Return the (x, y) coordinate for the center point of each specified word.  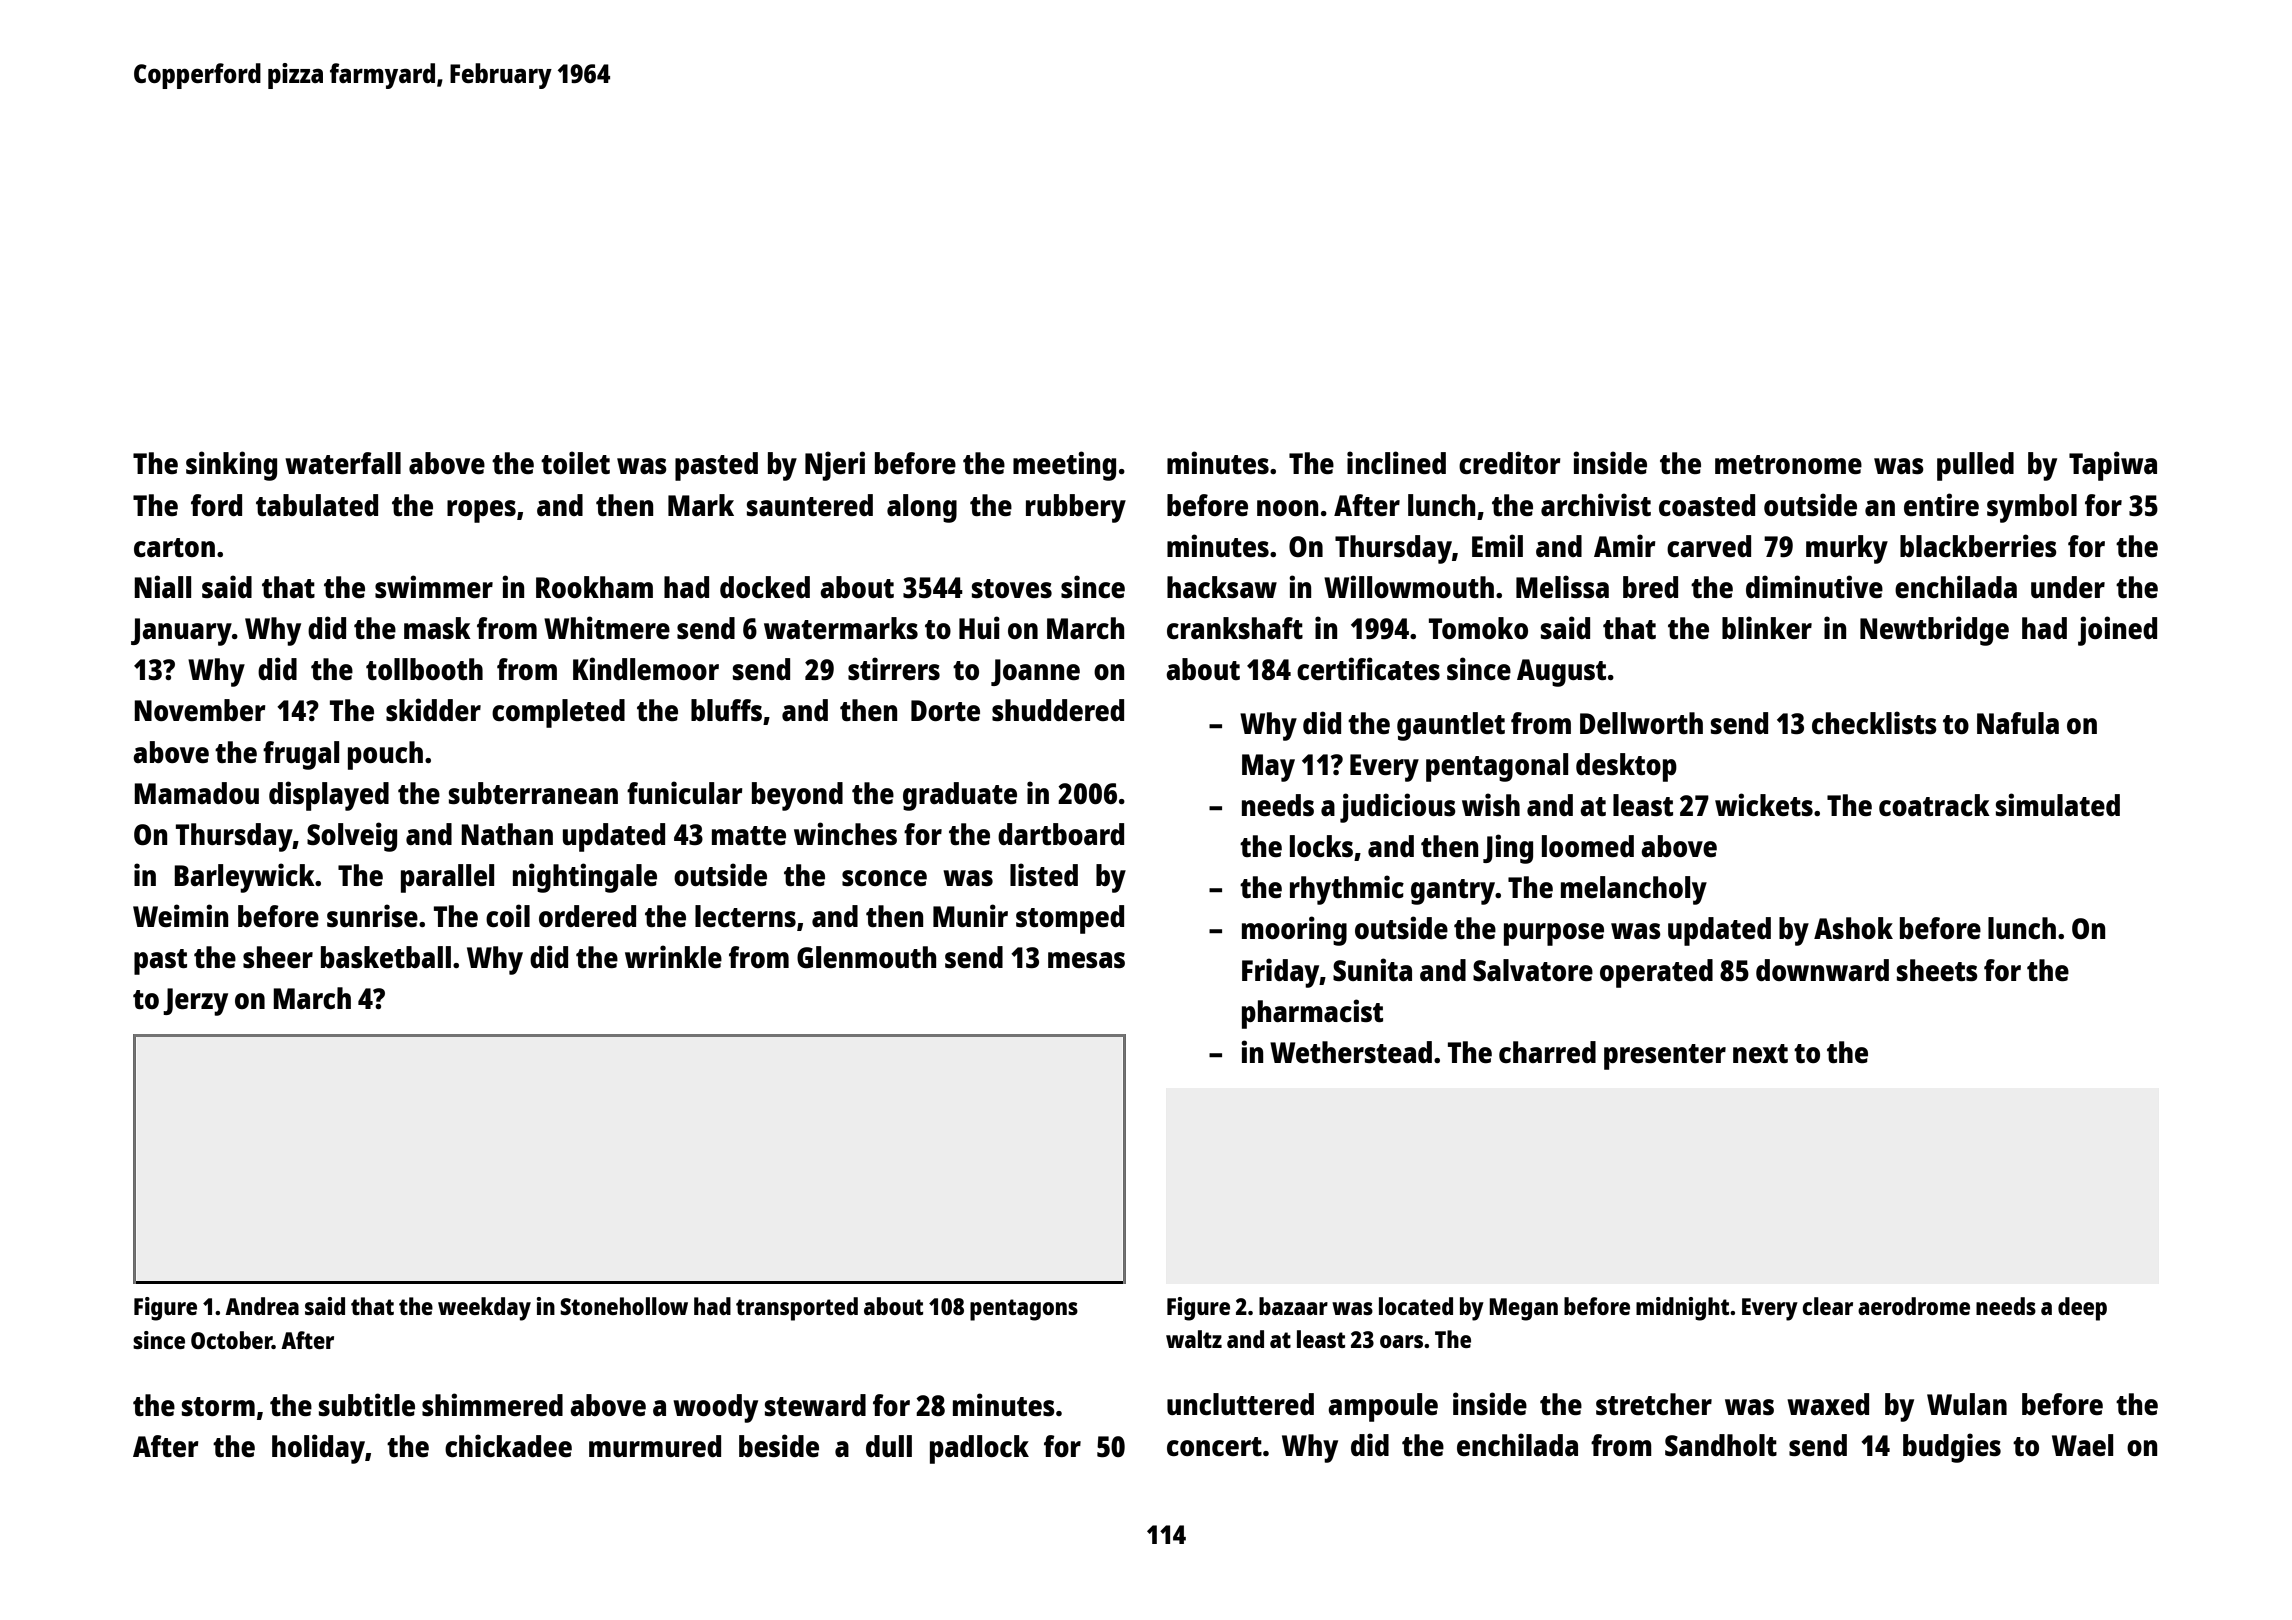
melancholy (1634, 890)
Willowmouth (1409, 586)
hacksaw (1222, 587)
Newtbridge (1934, 631)
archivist (1596, 504)
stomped (1070, 919)
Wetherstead (1351, 1052)
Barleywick (244, 878)
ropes (481, 511)
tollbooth (424, 669)
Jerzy (195, 1002)
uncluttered (1240, 1404)
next (1760, 1053)
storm (218, 1406)
